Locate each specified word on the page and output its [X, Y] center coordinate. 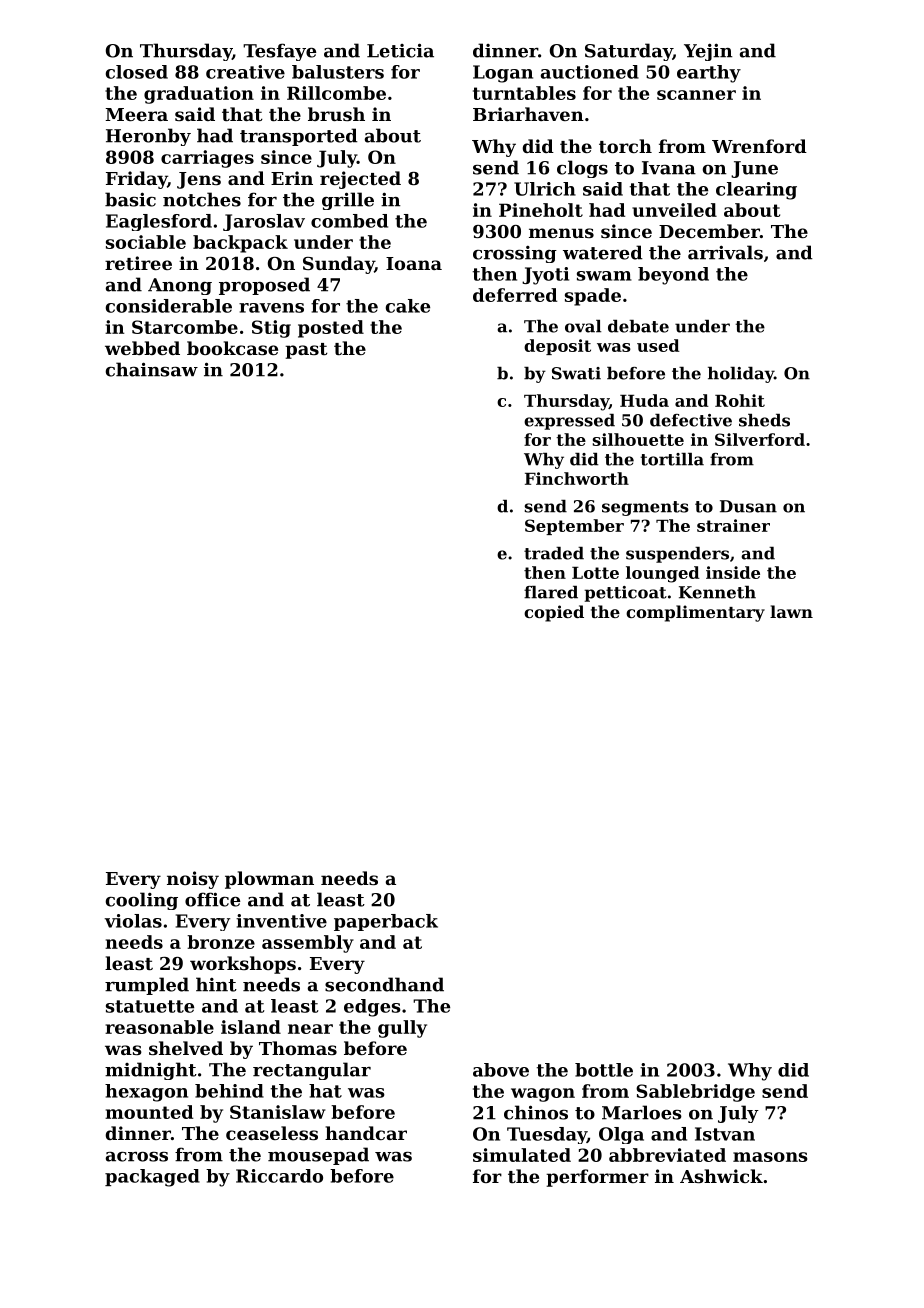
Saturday [629, 52]
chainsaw [152, 369]
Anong [180, 286]
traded [554, 553]
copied [554, 613]
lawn [791, 611]
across [137, 1157]
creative [245, 72]
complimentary [695, 613]
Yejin [708, 52]
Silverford [760, 439]
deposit [557, 347]
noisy [193, 880]
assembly [308, 944]
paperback [386, 922]
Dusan [748, 506]
